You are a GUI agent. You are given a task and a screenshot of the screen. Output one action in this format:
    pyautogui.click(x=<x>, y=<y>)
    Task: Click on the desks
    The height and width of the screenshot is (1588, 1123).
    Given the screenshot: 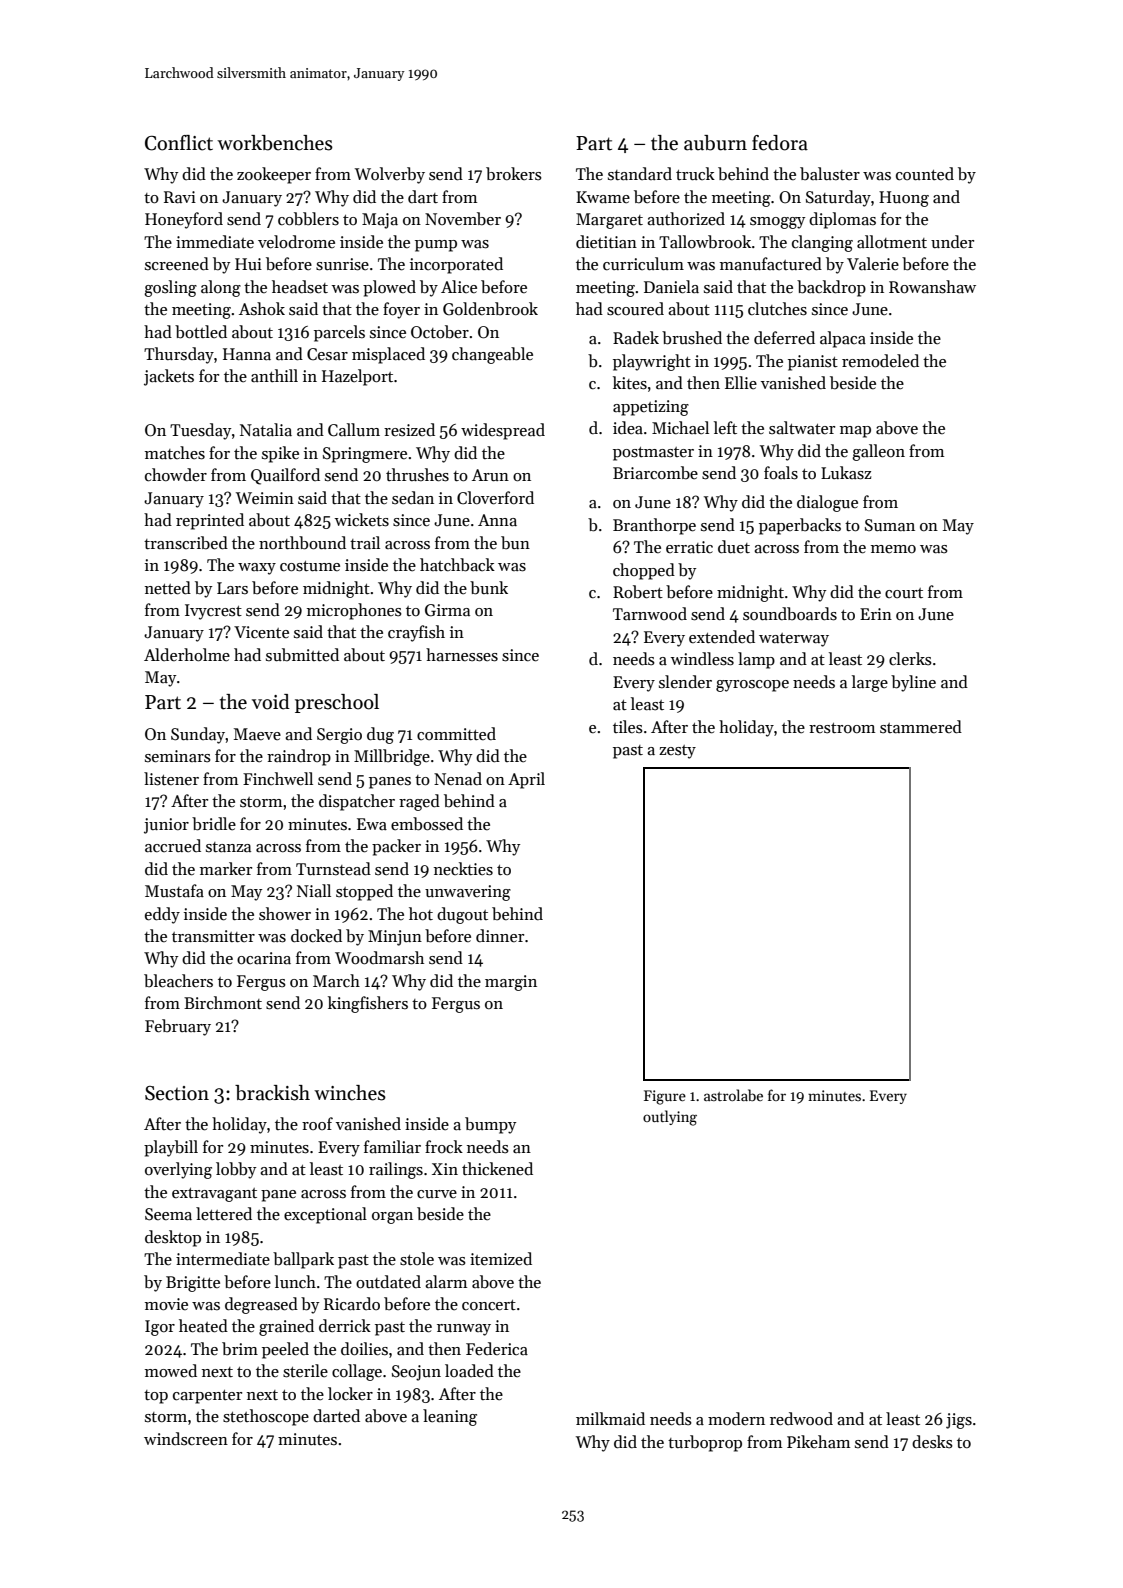 What is the action you would take?
    pyautogui.click(x=932, y=1442)
